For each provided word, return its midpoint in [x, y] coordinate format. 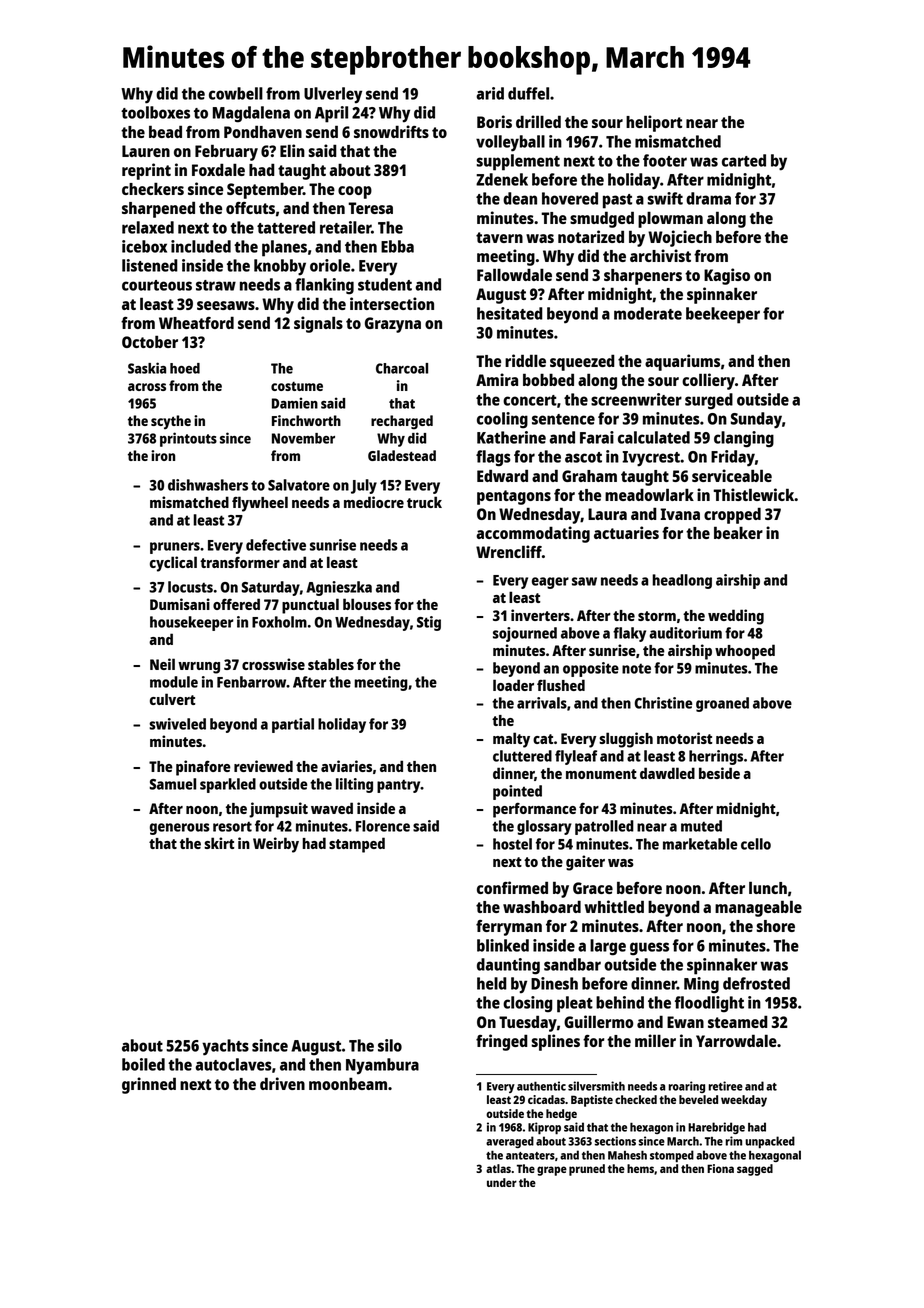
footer [665, 160]
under [502, 1182]
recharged [402, 422]
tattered [286, 227]
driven [282, 1083]
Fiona [720, 1168]
